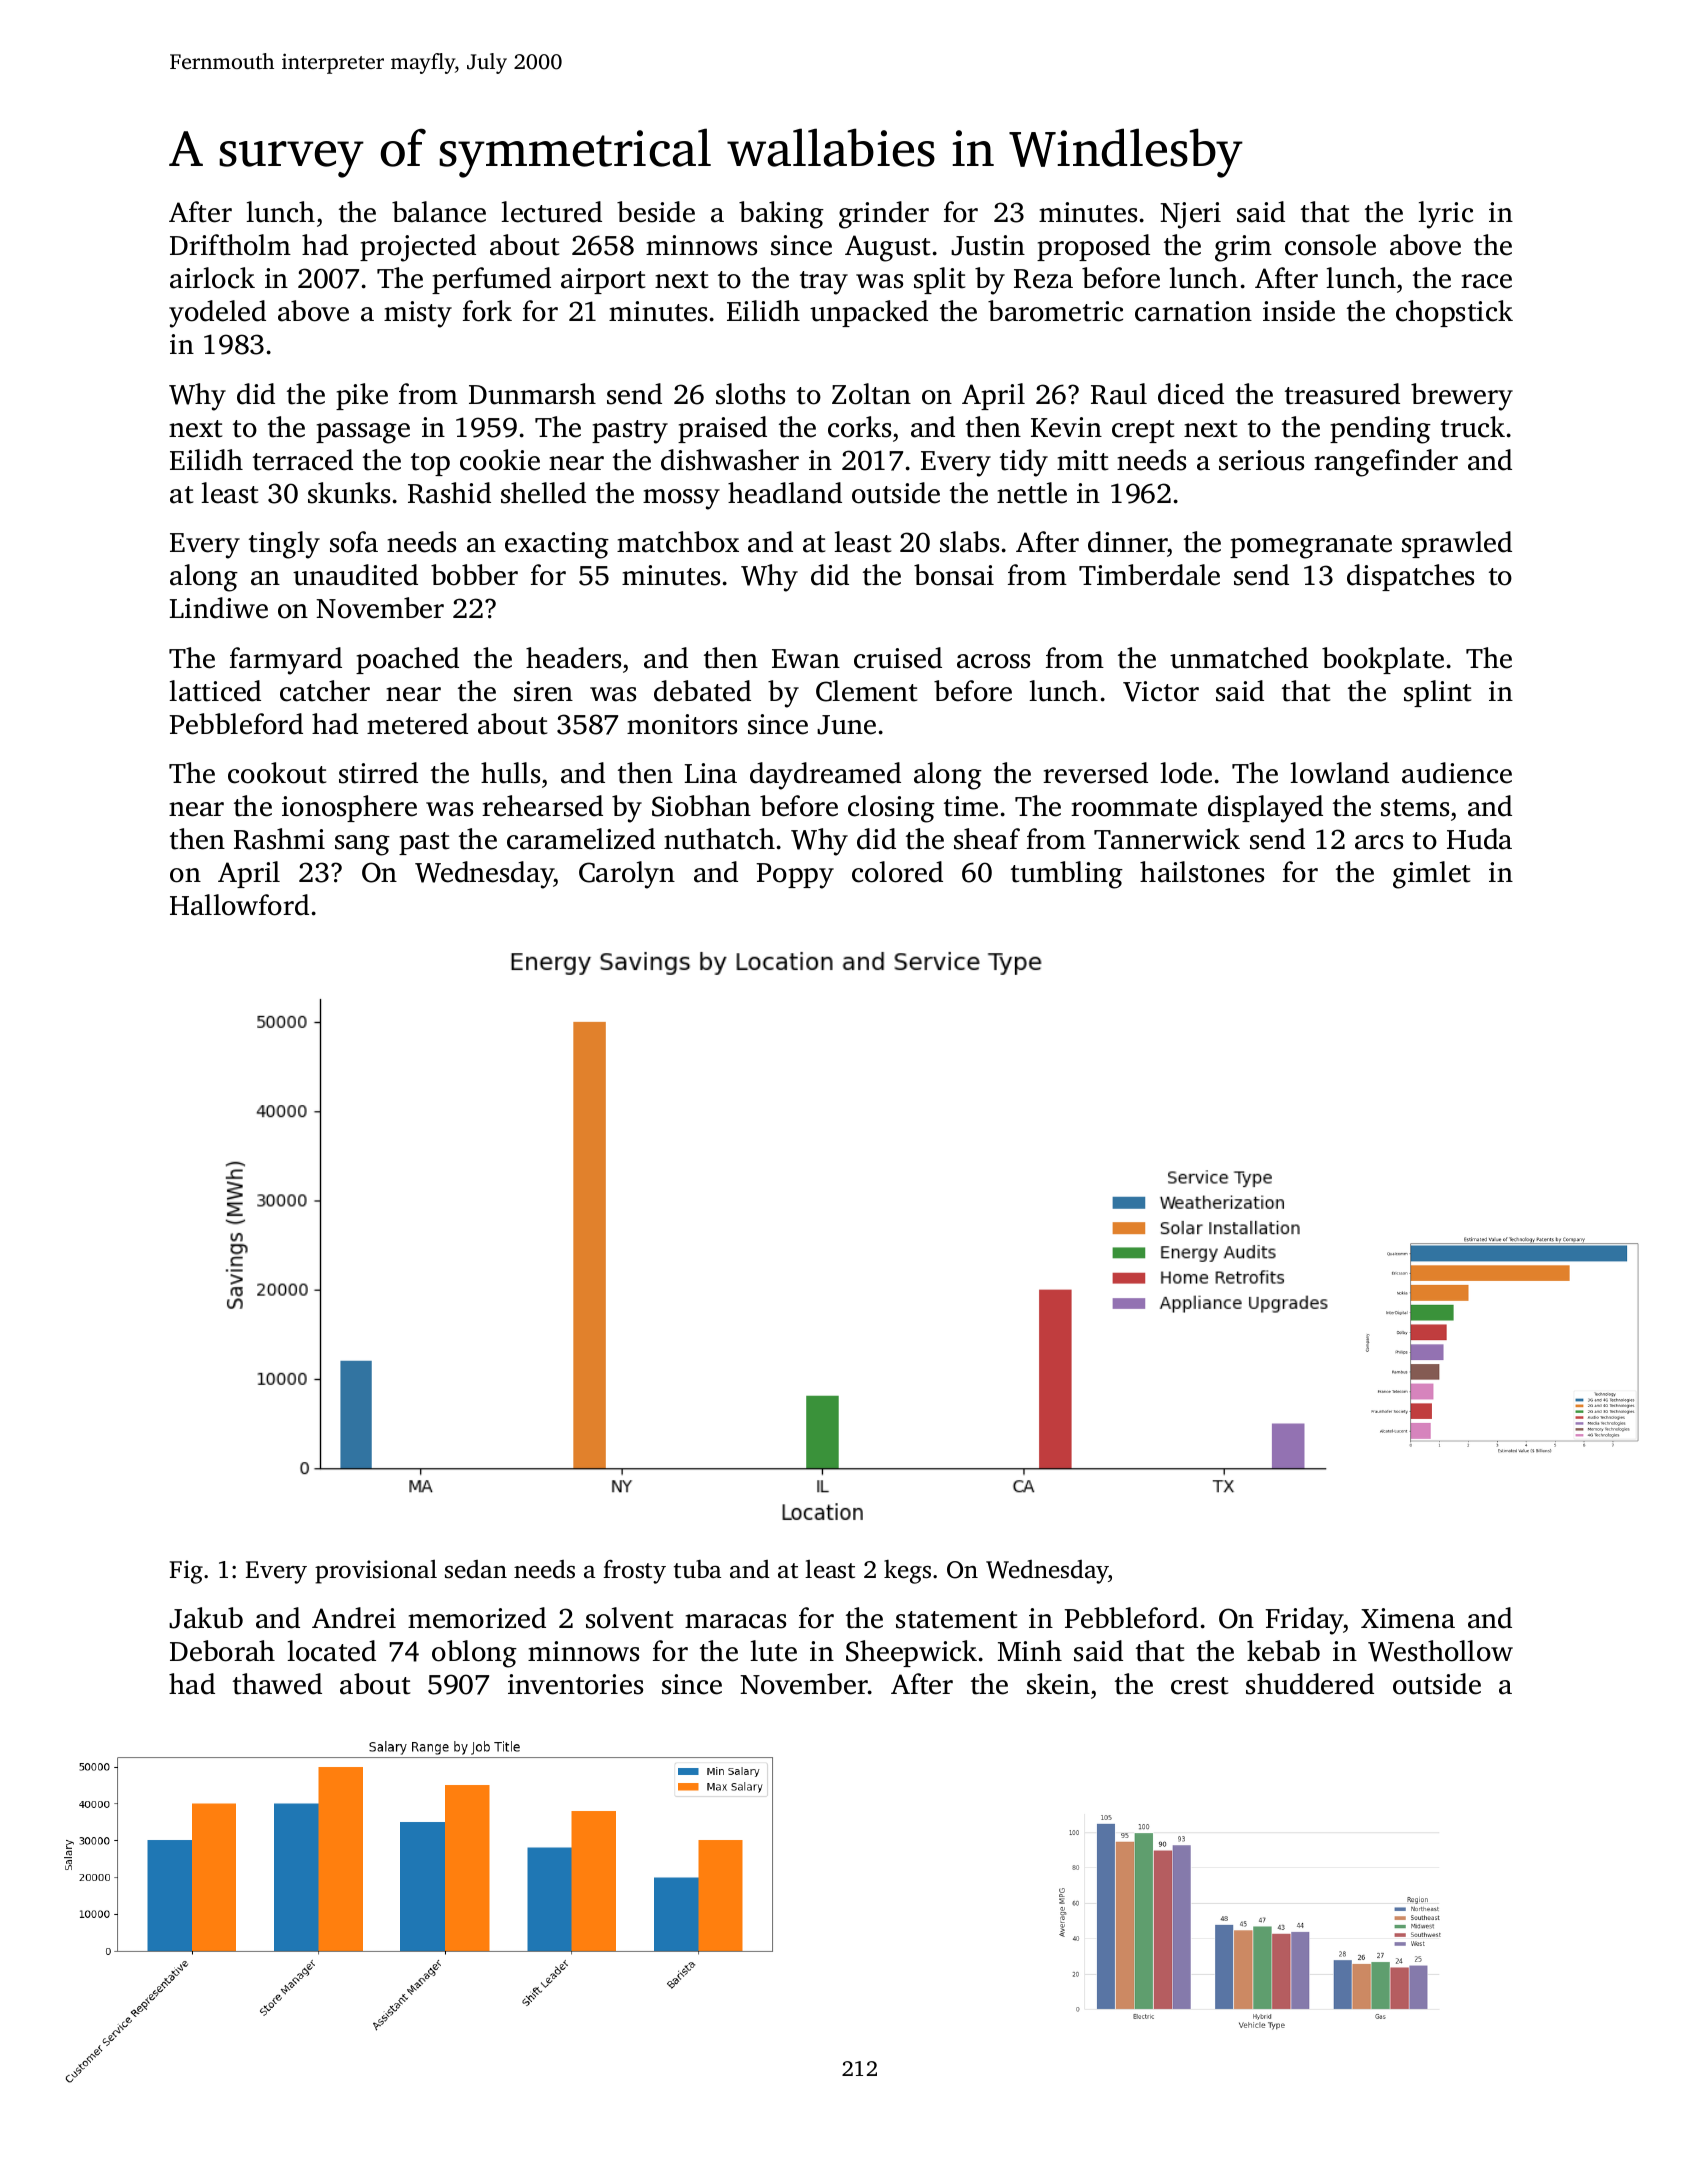  Describe the element at coordinates (1095, 773) in the screenshot. I see `reversed` at that location.
